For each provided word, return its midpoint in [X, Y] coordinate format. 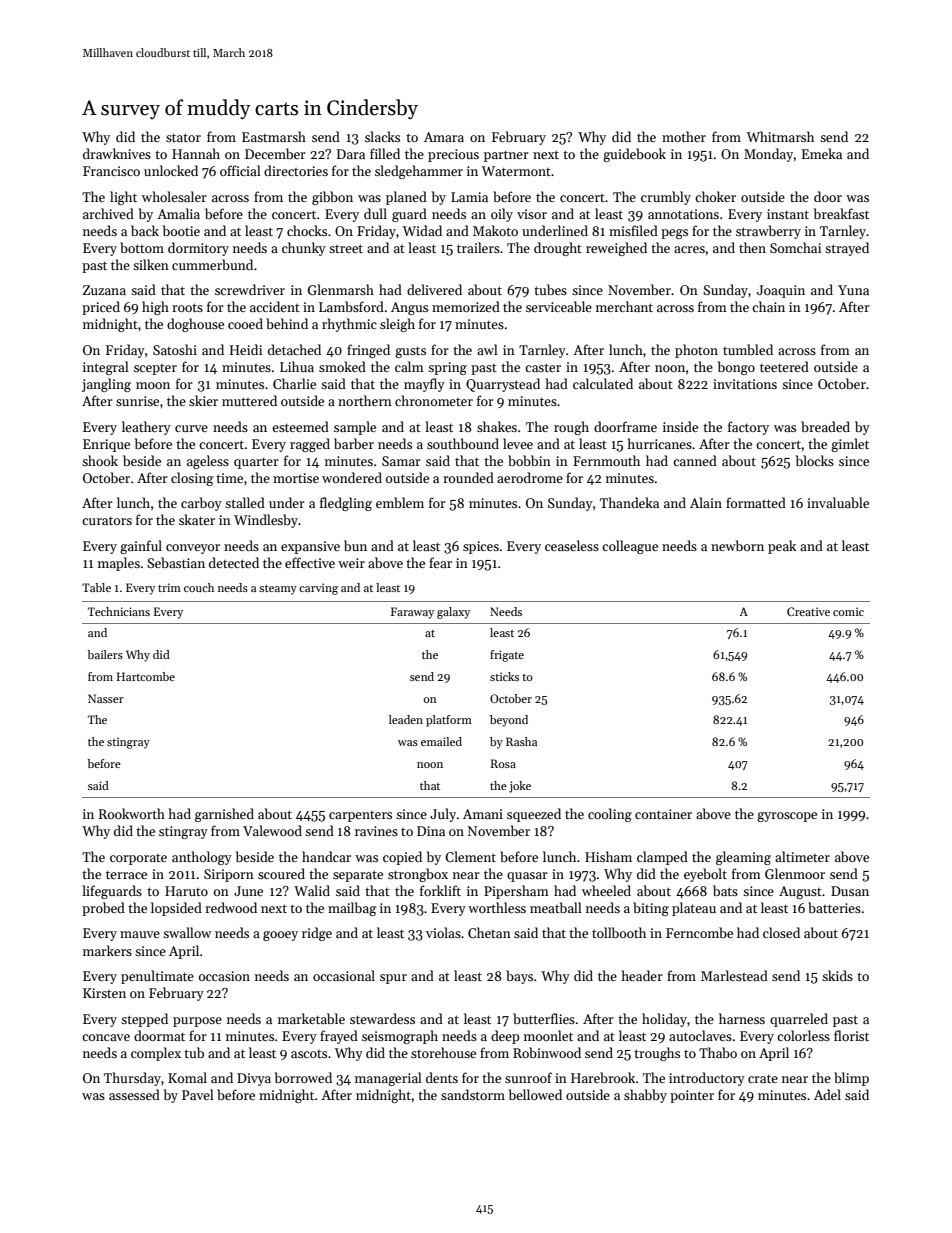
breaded [825, 426]
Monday [768, 155]
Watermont [516, 171]
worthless [497, 907]
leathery [146, 428]
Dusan [850, 891]
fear [440, 562]
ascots [309, 1054]
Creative [808, 611]
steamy [278, 590]
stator [183, 137]
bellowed [535, 1094]
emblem [400, 502]
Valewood [272, 830]
